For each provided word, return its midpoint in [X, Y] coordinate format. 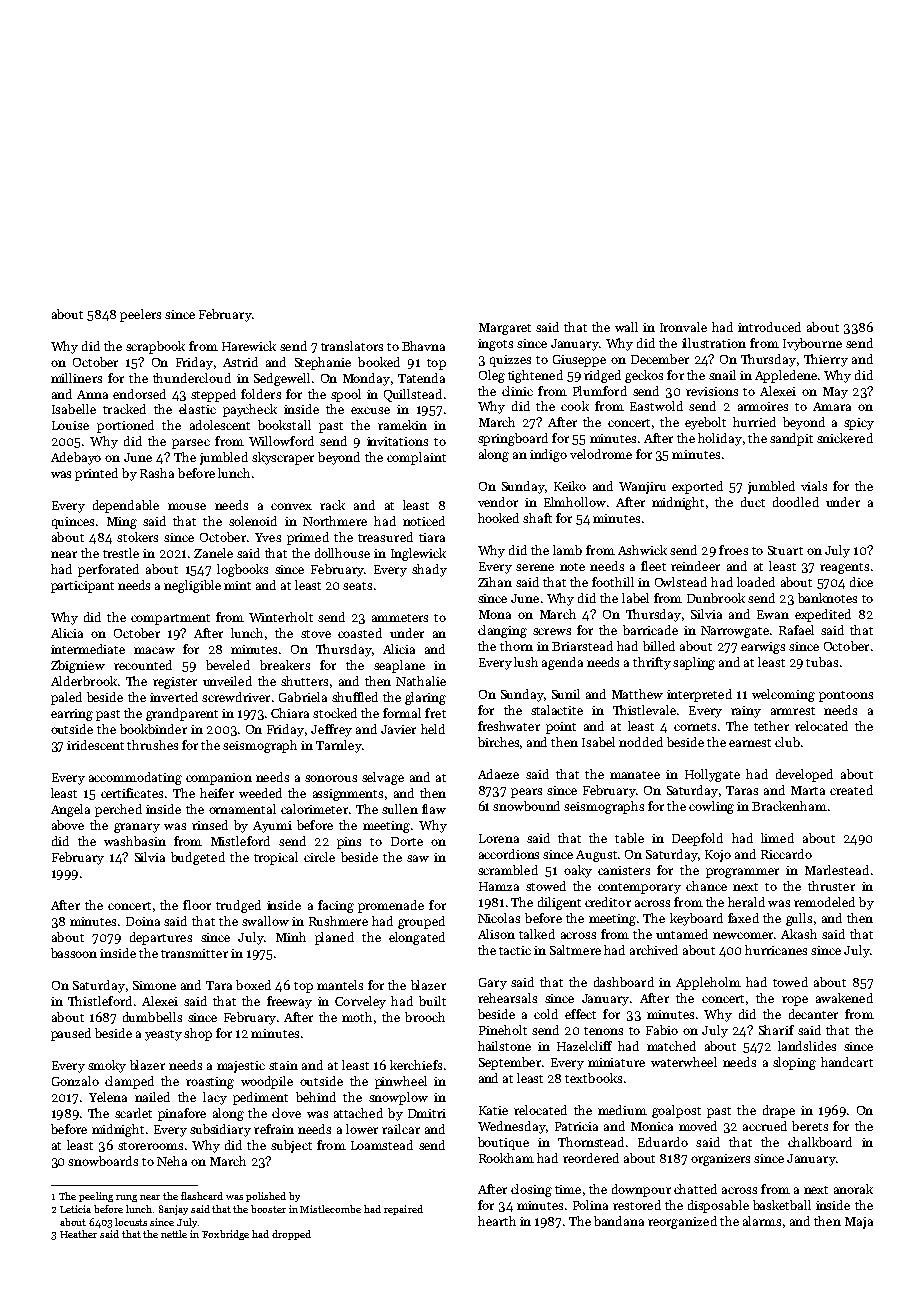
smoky [107, 1066]
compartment [170, 619]
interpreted [699, 695]
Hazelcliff [584, 1046]
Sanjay [173, 1210]
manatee [635, 775]
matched [671, 1046]
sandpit [791, 439]
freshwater [509, 726]
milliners [76, 378]
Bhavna [423, 346]
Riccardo [786, 854]
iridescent [95, 745]
